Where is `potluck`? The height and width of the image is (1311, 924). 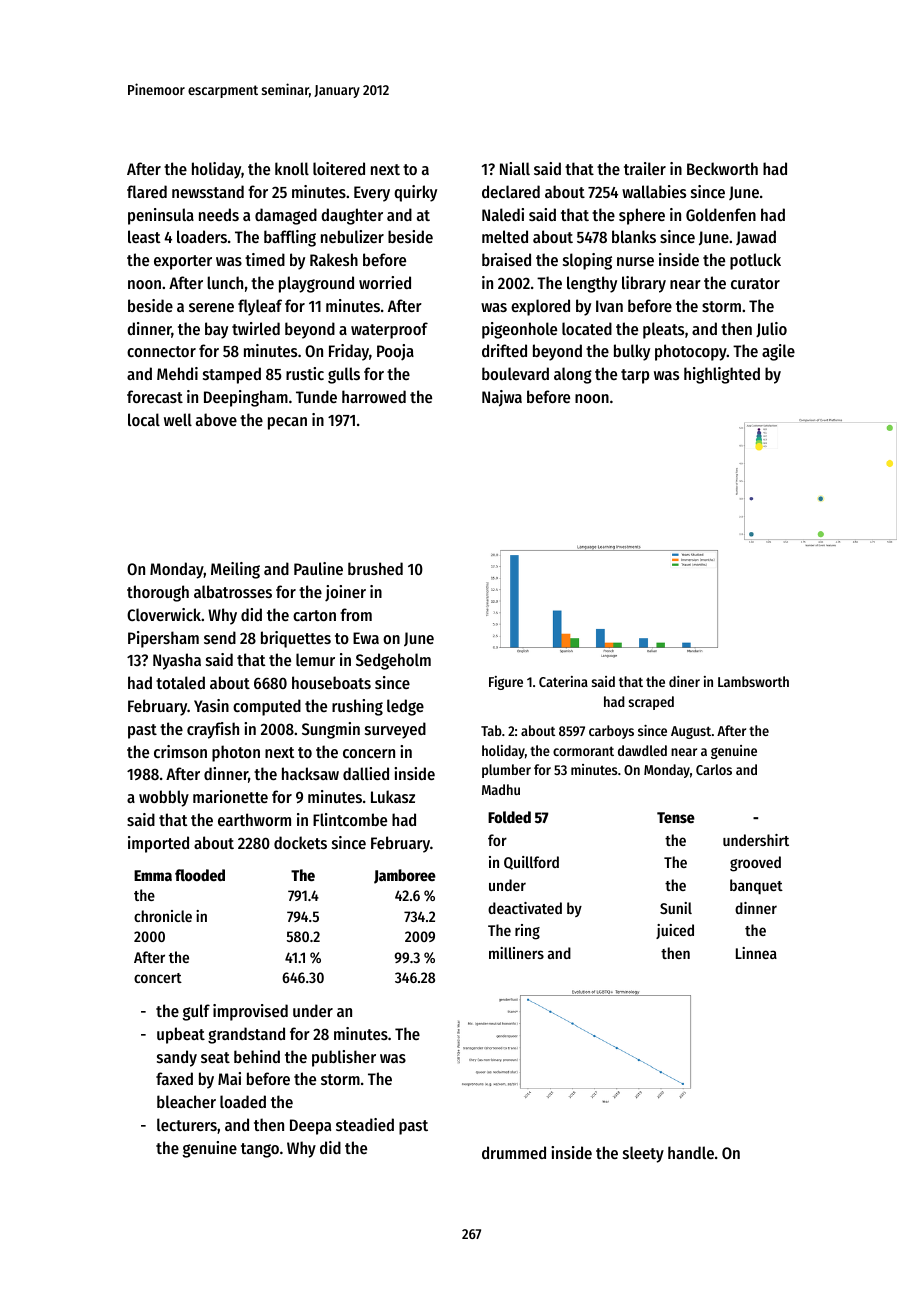
potluck is located at coordinates (755, 261).
